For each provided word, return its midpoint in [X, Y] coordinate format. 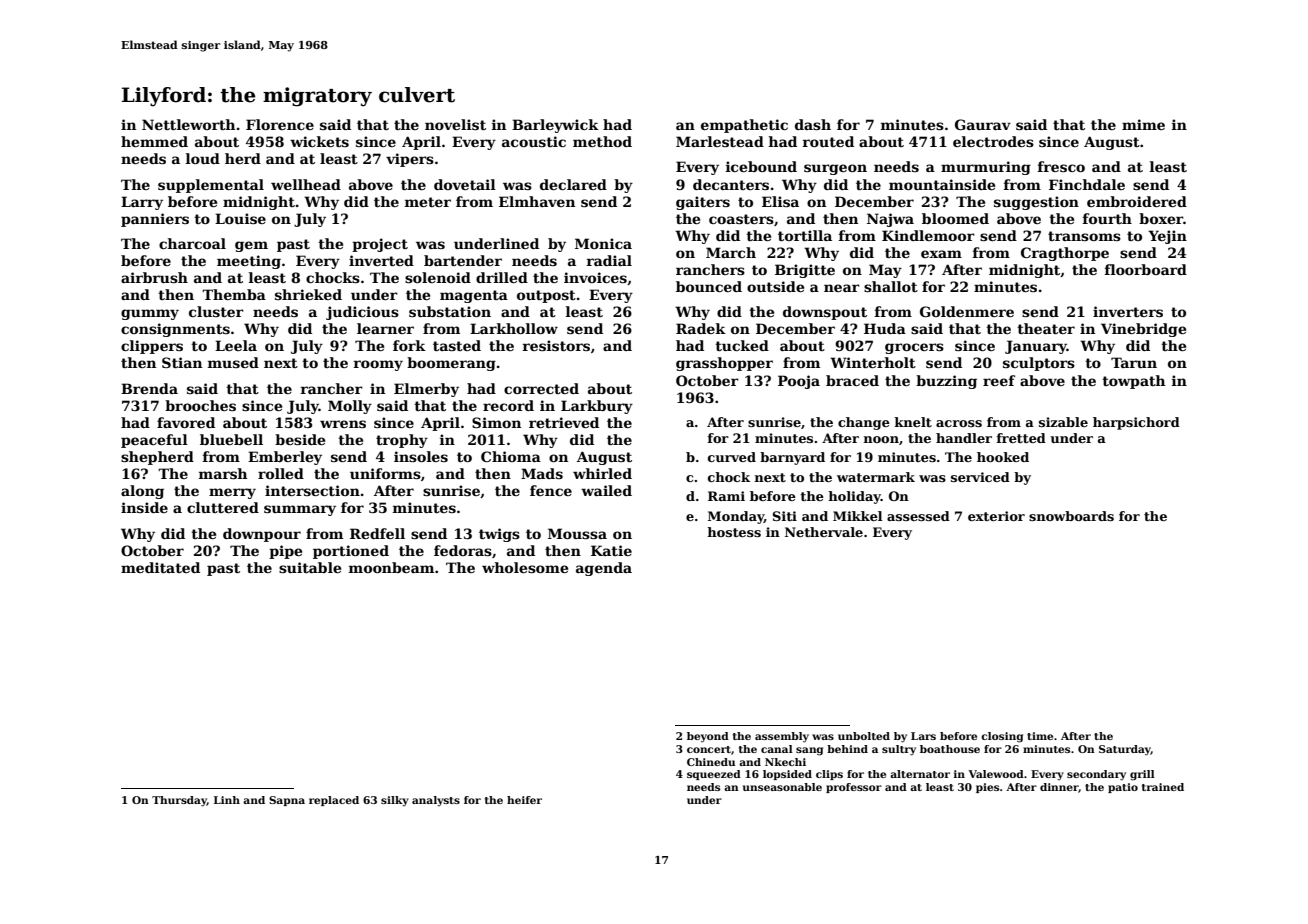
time [1040, 736]
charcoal [192, 243]
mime [1143, 124]
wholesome [525, 567]
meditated [160, 567]
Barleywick [555, 126]
